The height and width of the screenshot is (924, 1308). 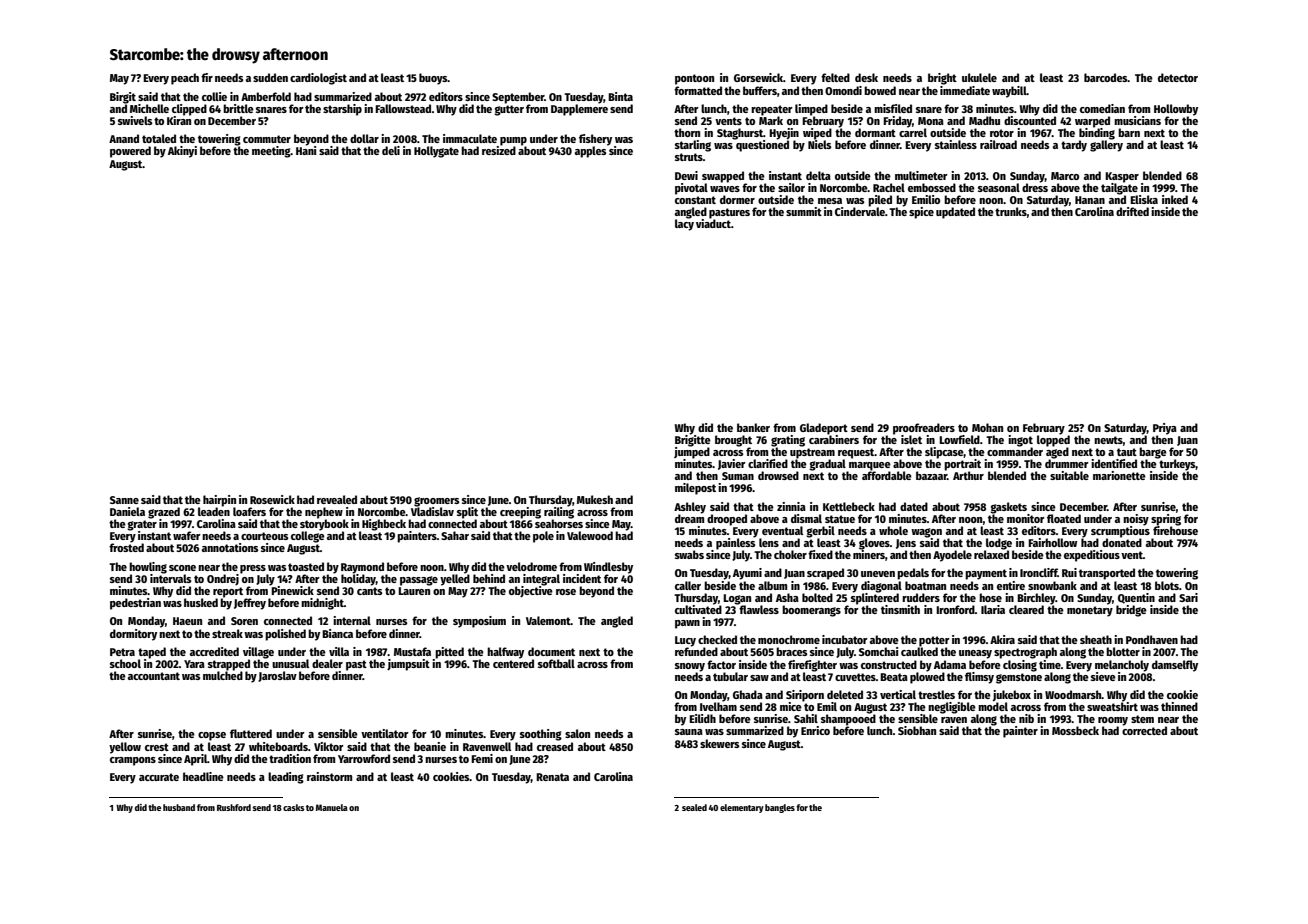 What do you see at coordinates (271, 152) in the screenshot?
I see `meeting` at bounding box center [271, 152].
